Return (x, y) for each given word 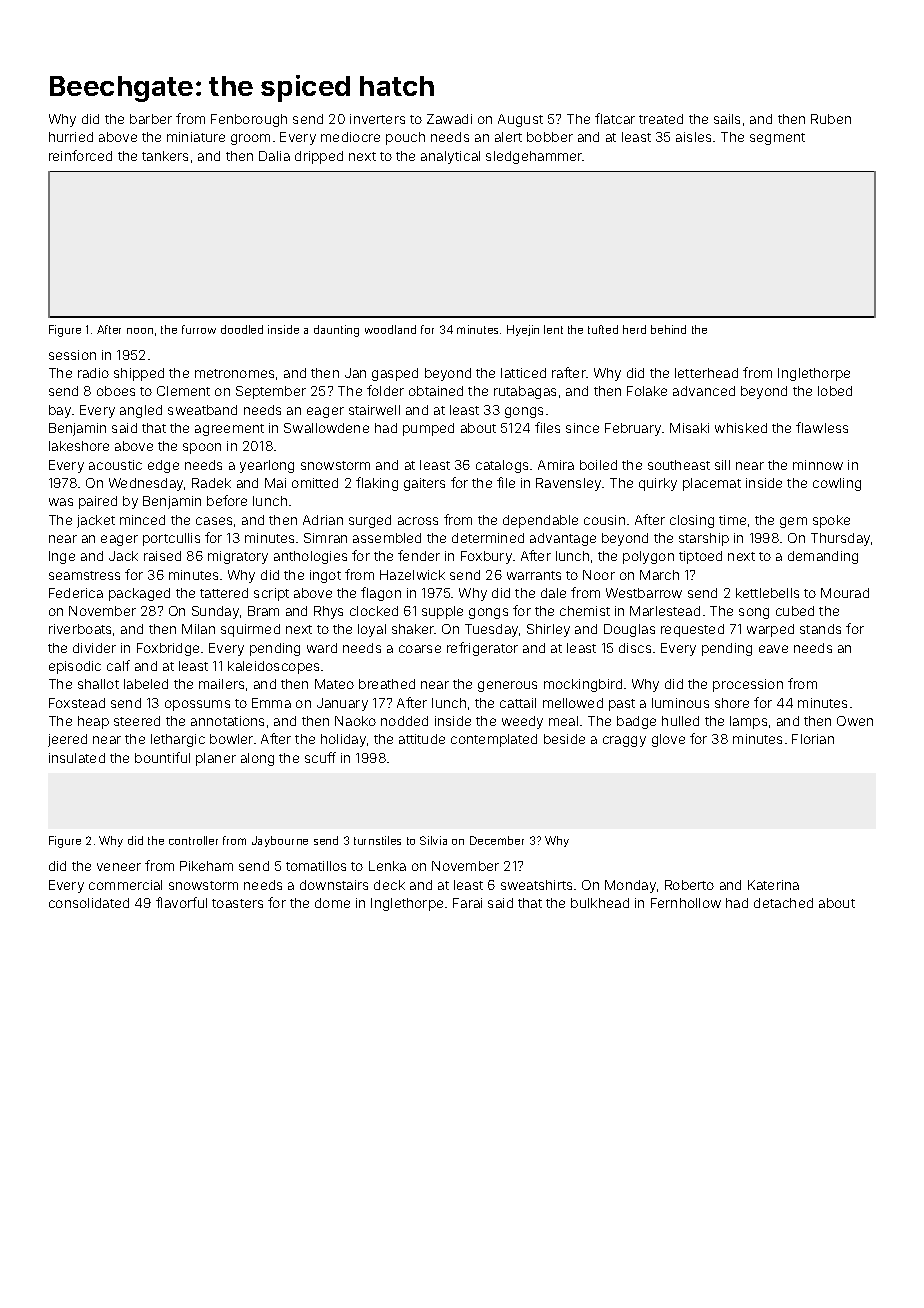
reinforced (80, 155)
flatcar (615, 118)
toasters (237, 903)
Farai (467, 903)
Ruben (831, 119)
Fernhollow (686, 903)
